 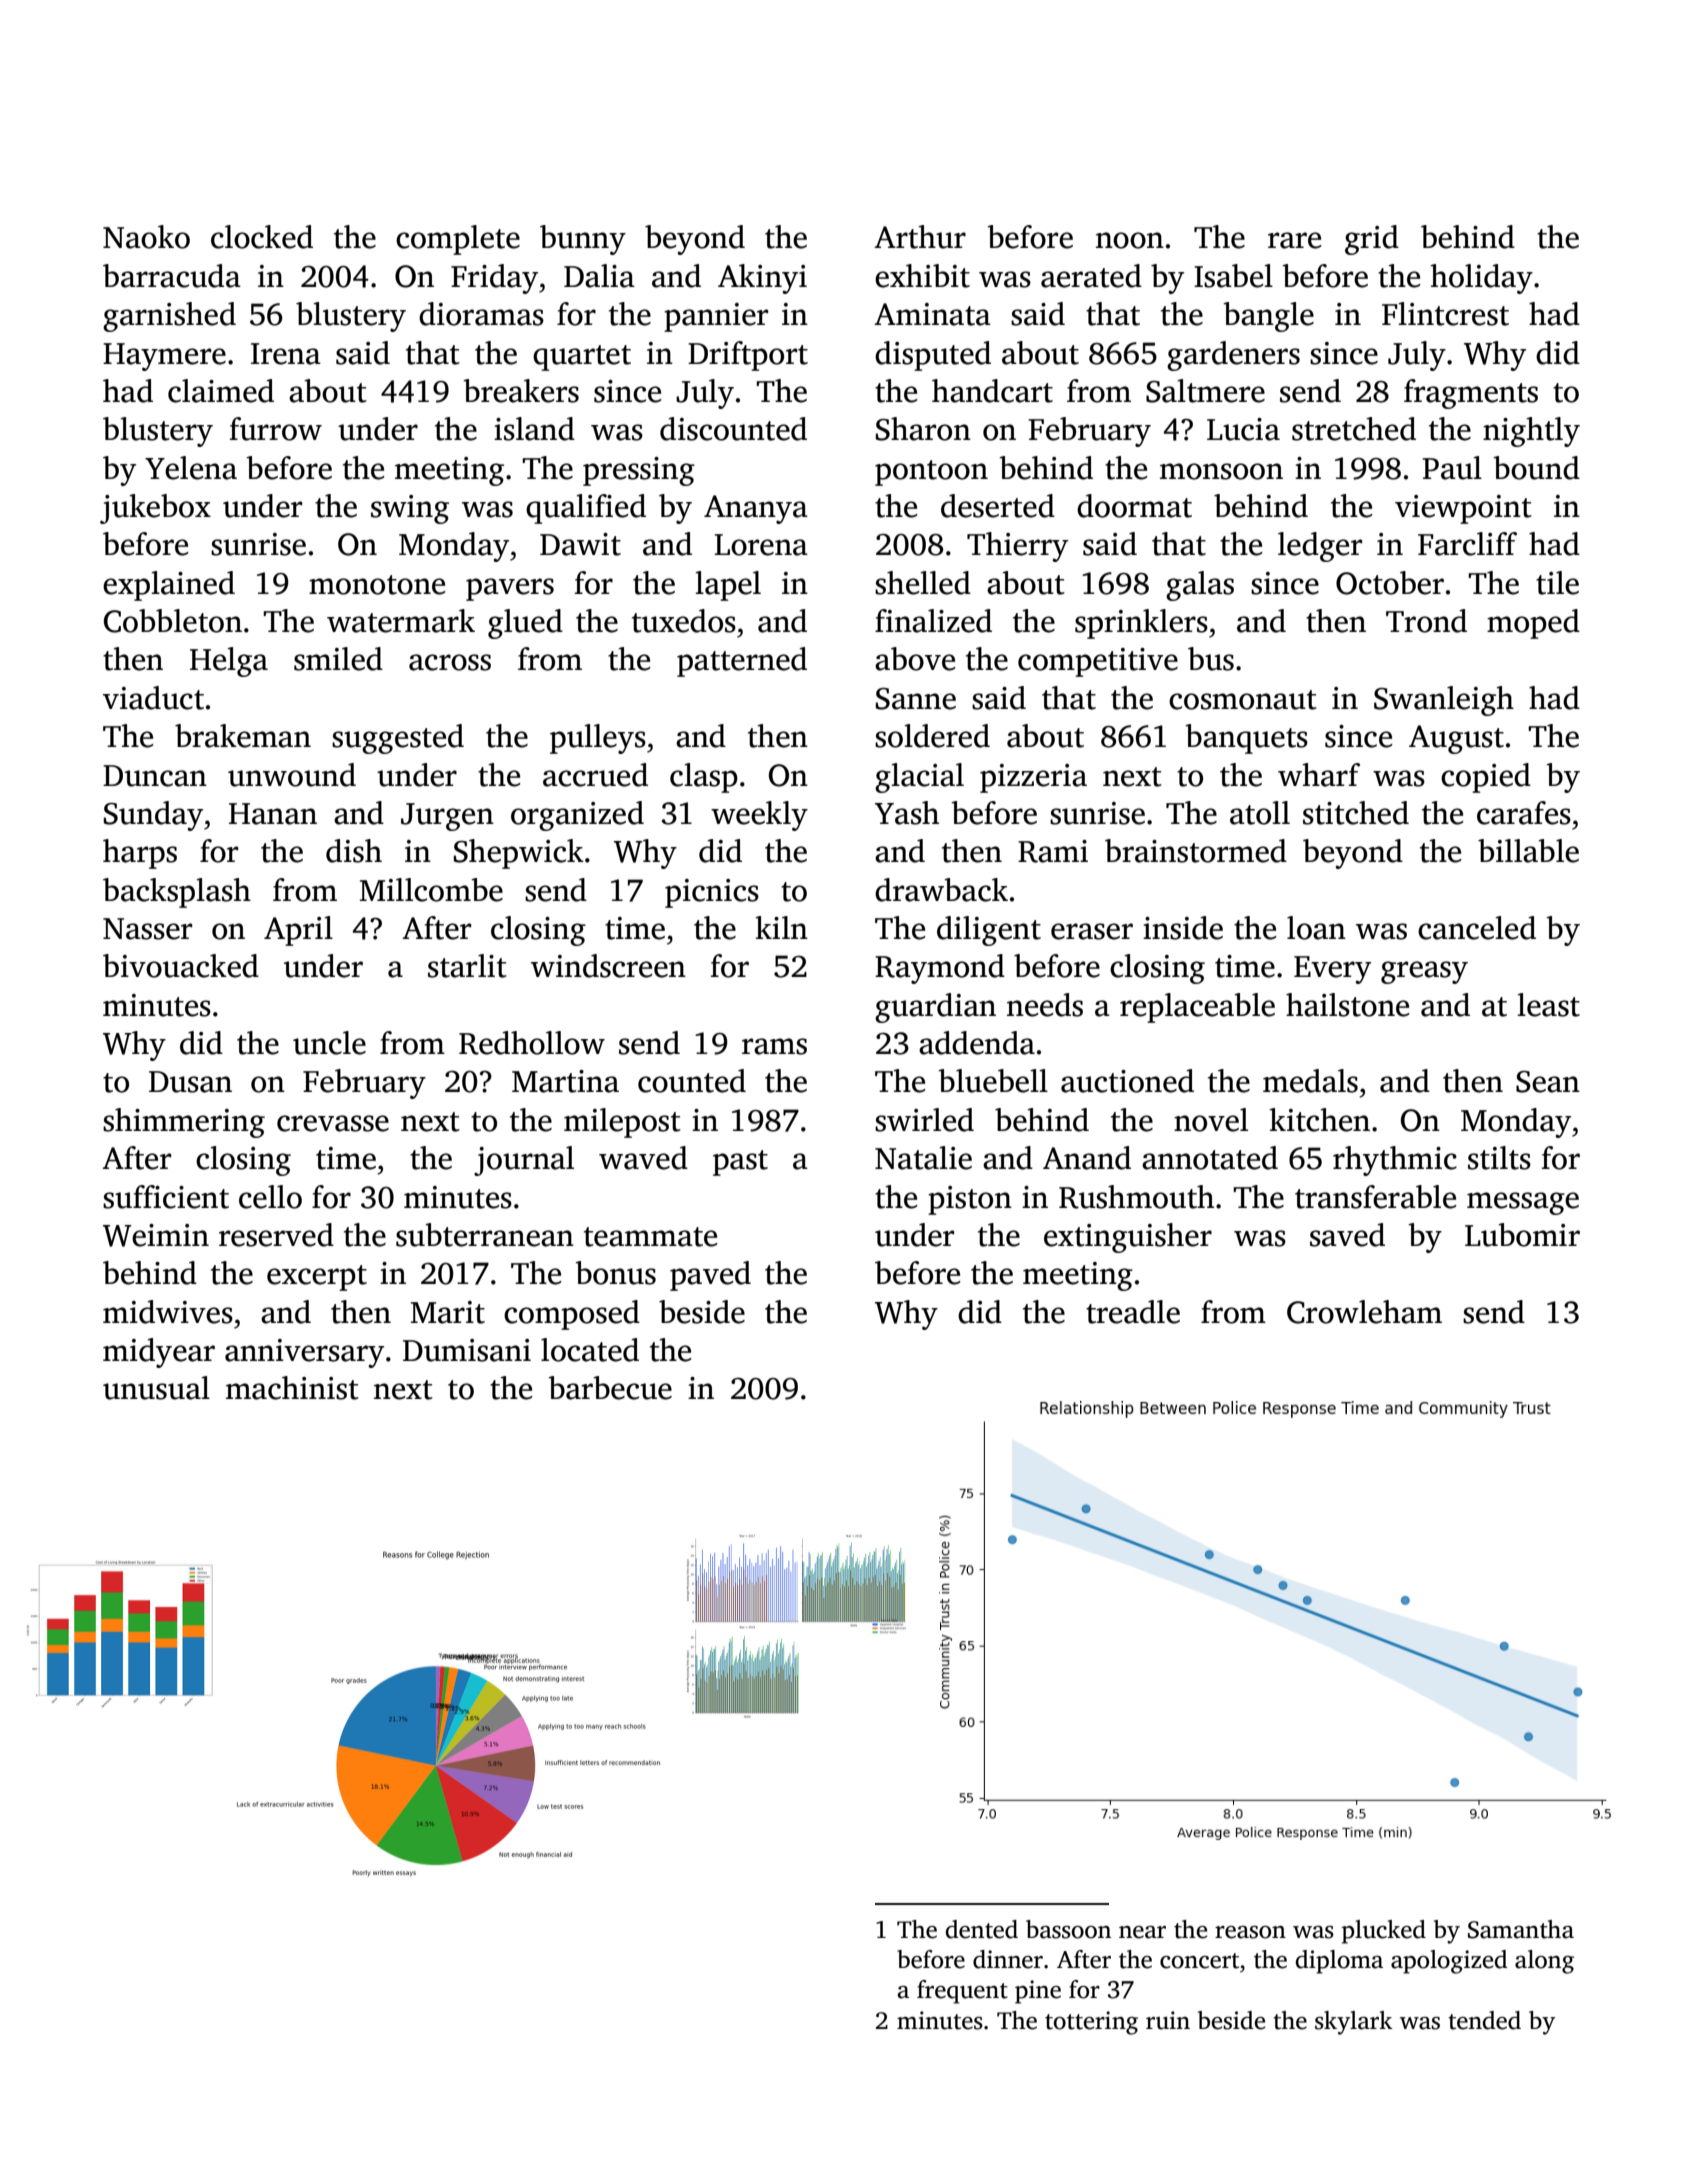 I want to click on barbecue, so click(x=610, y=1388).
